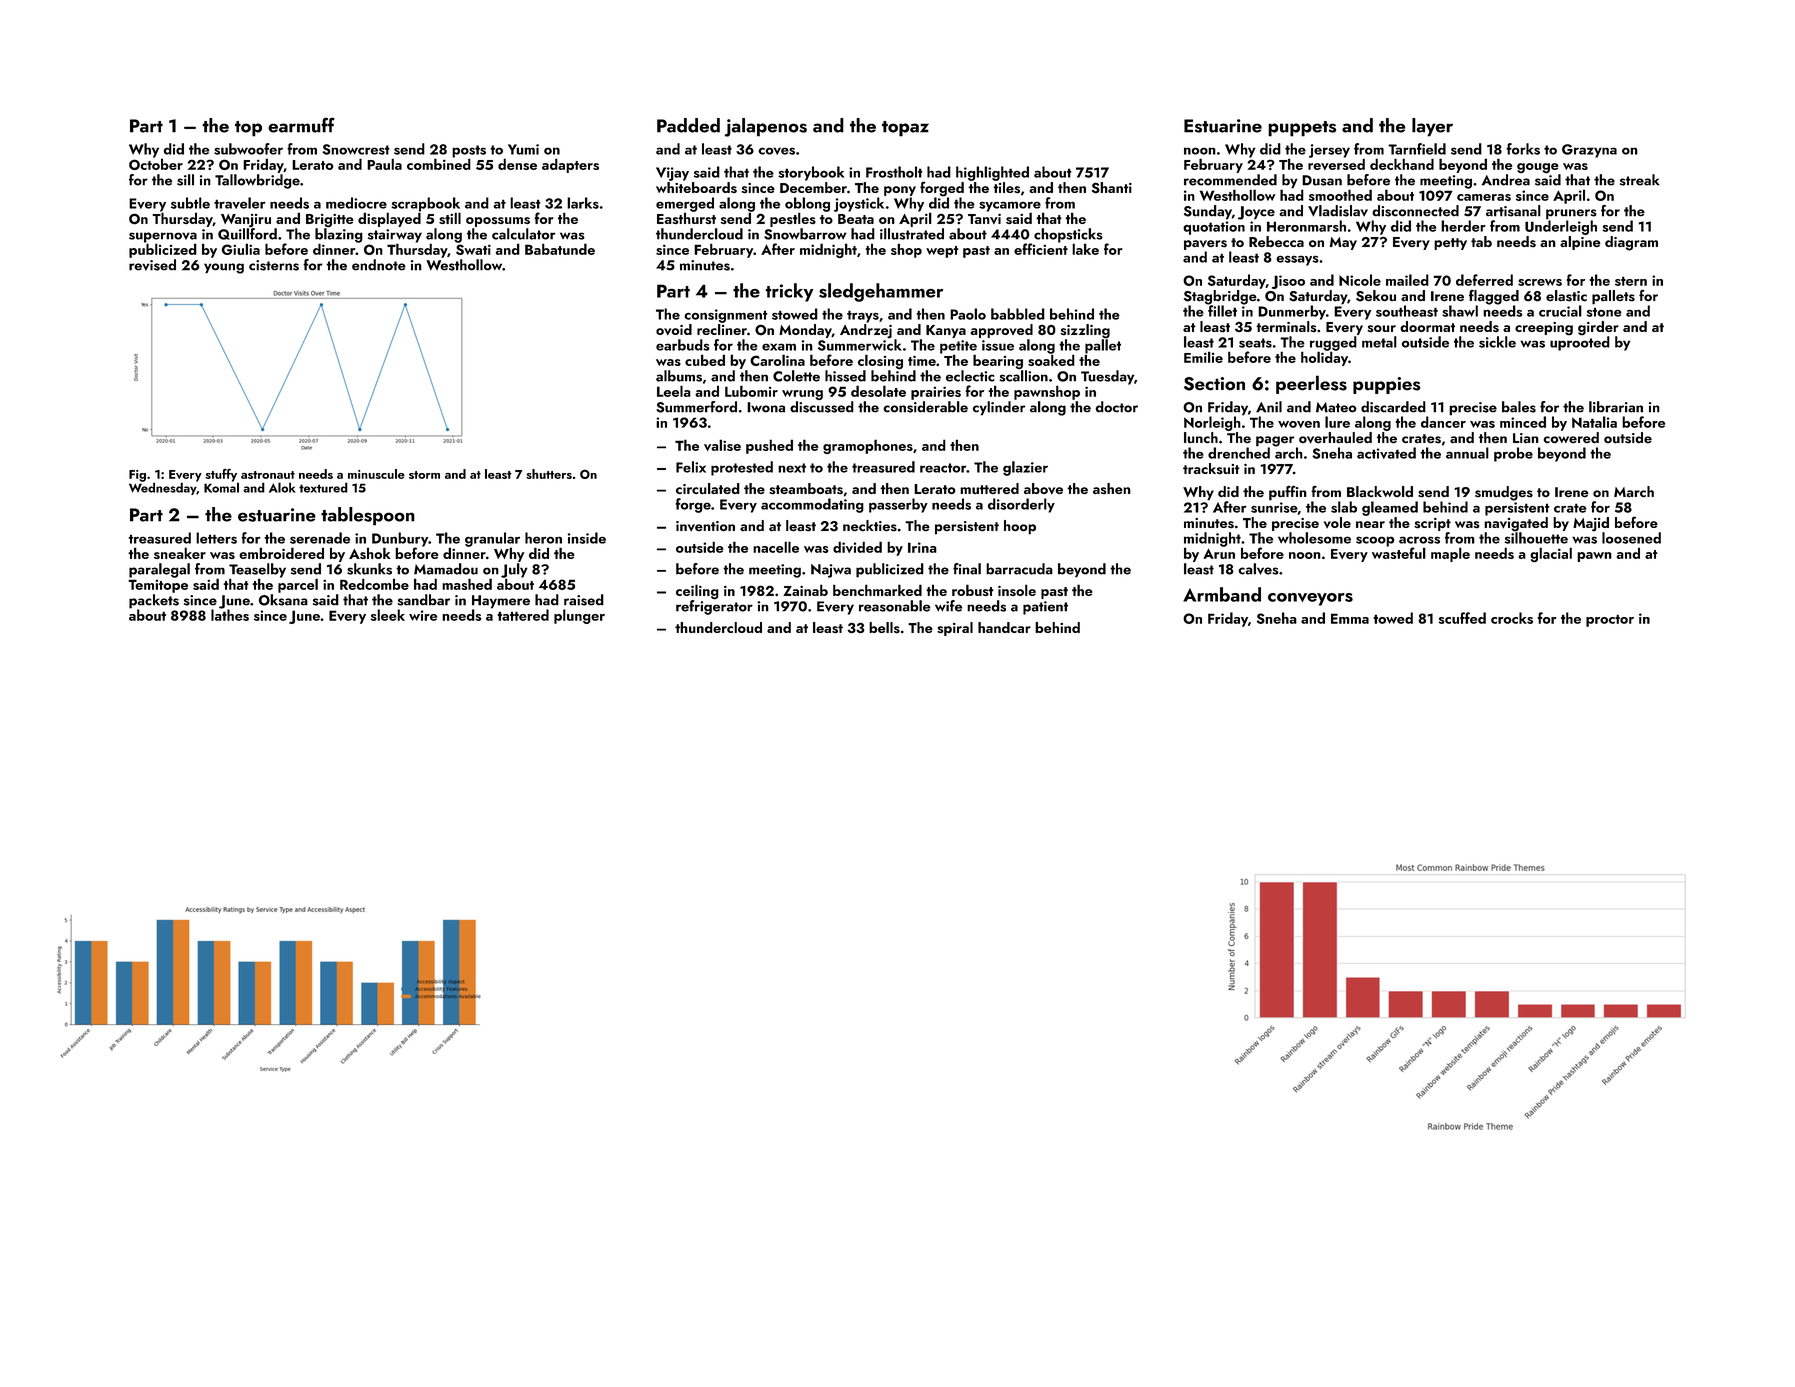  What do you see at coordinates (1302, 129) in the page?
I see `puppets` at bounding box center [1302, 129].
